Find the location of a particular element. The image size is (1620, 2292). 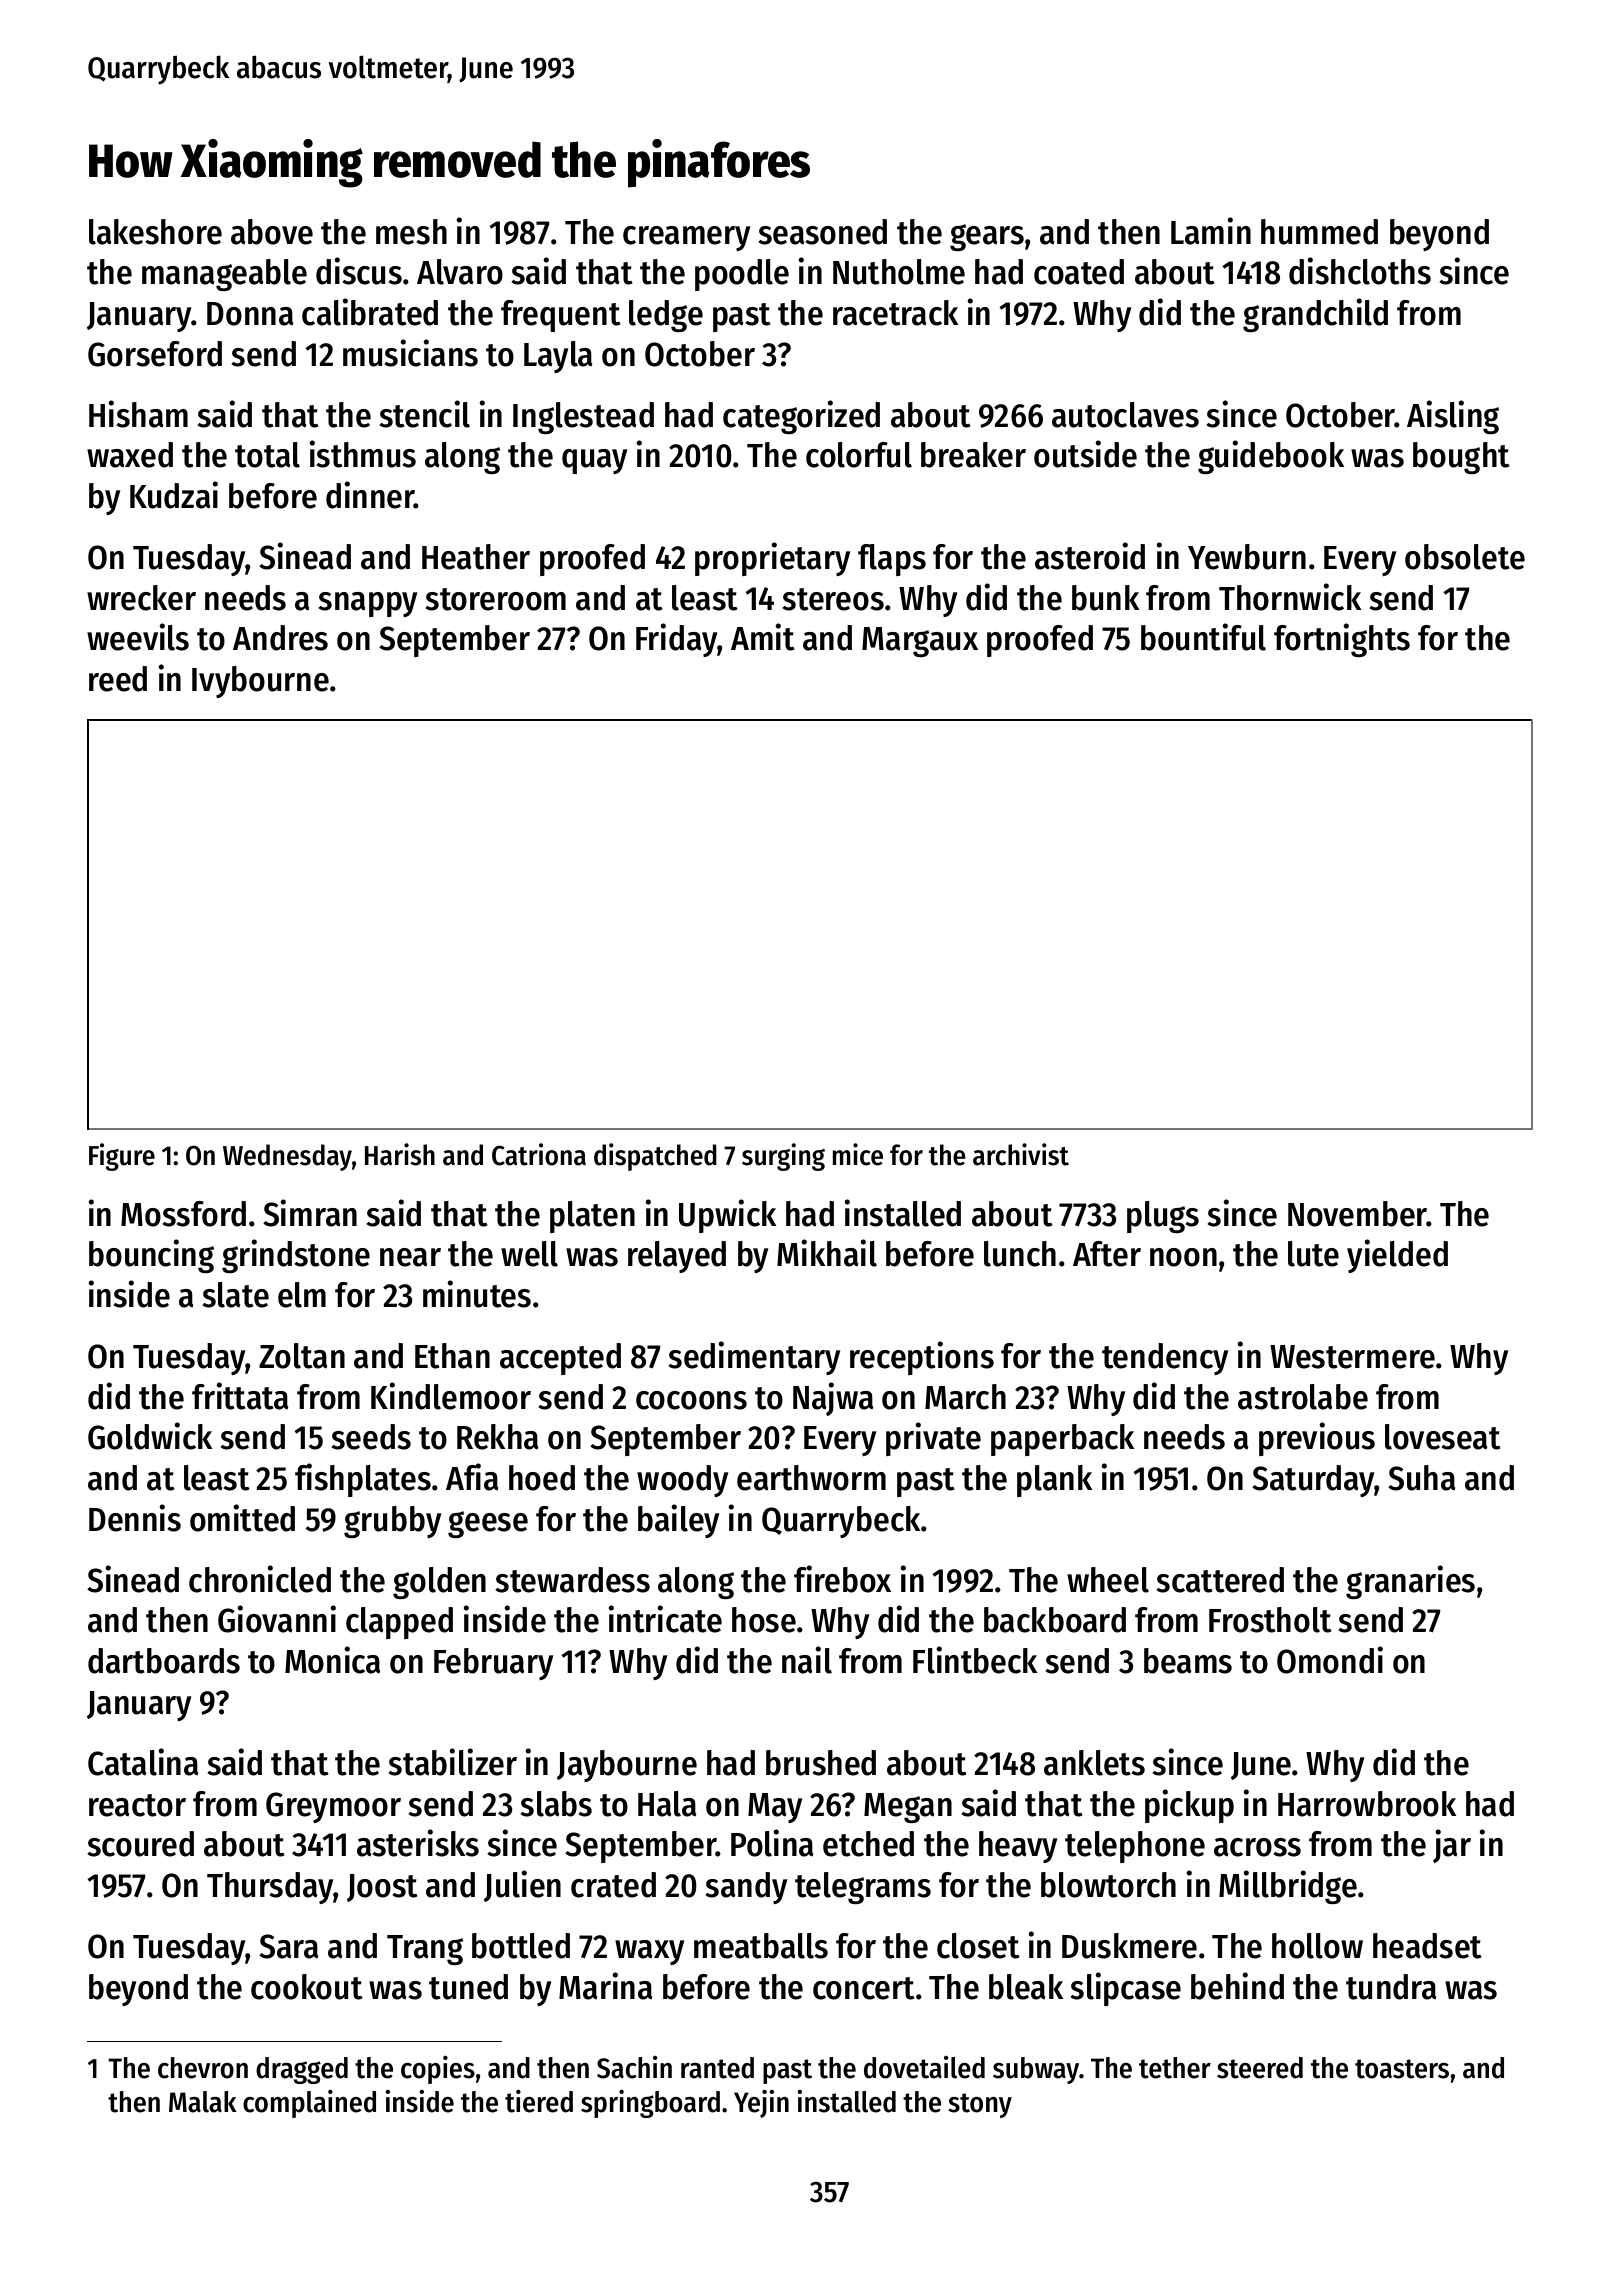

yielded is located at coordinates (1397, 1256).
